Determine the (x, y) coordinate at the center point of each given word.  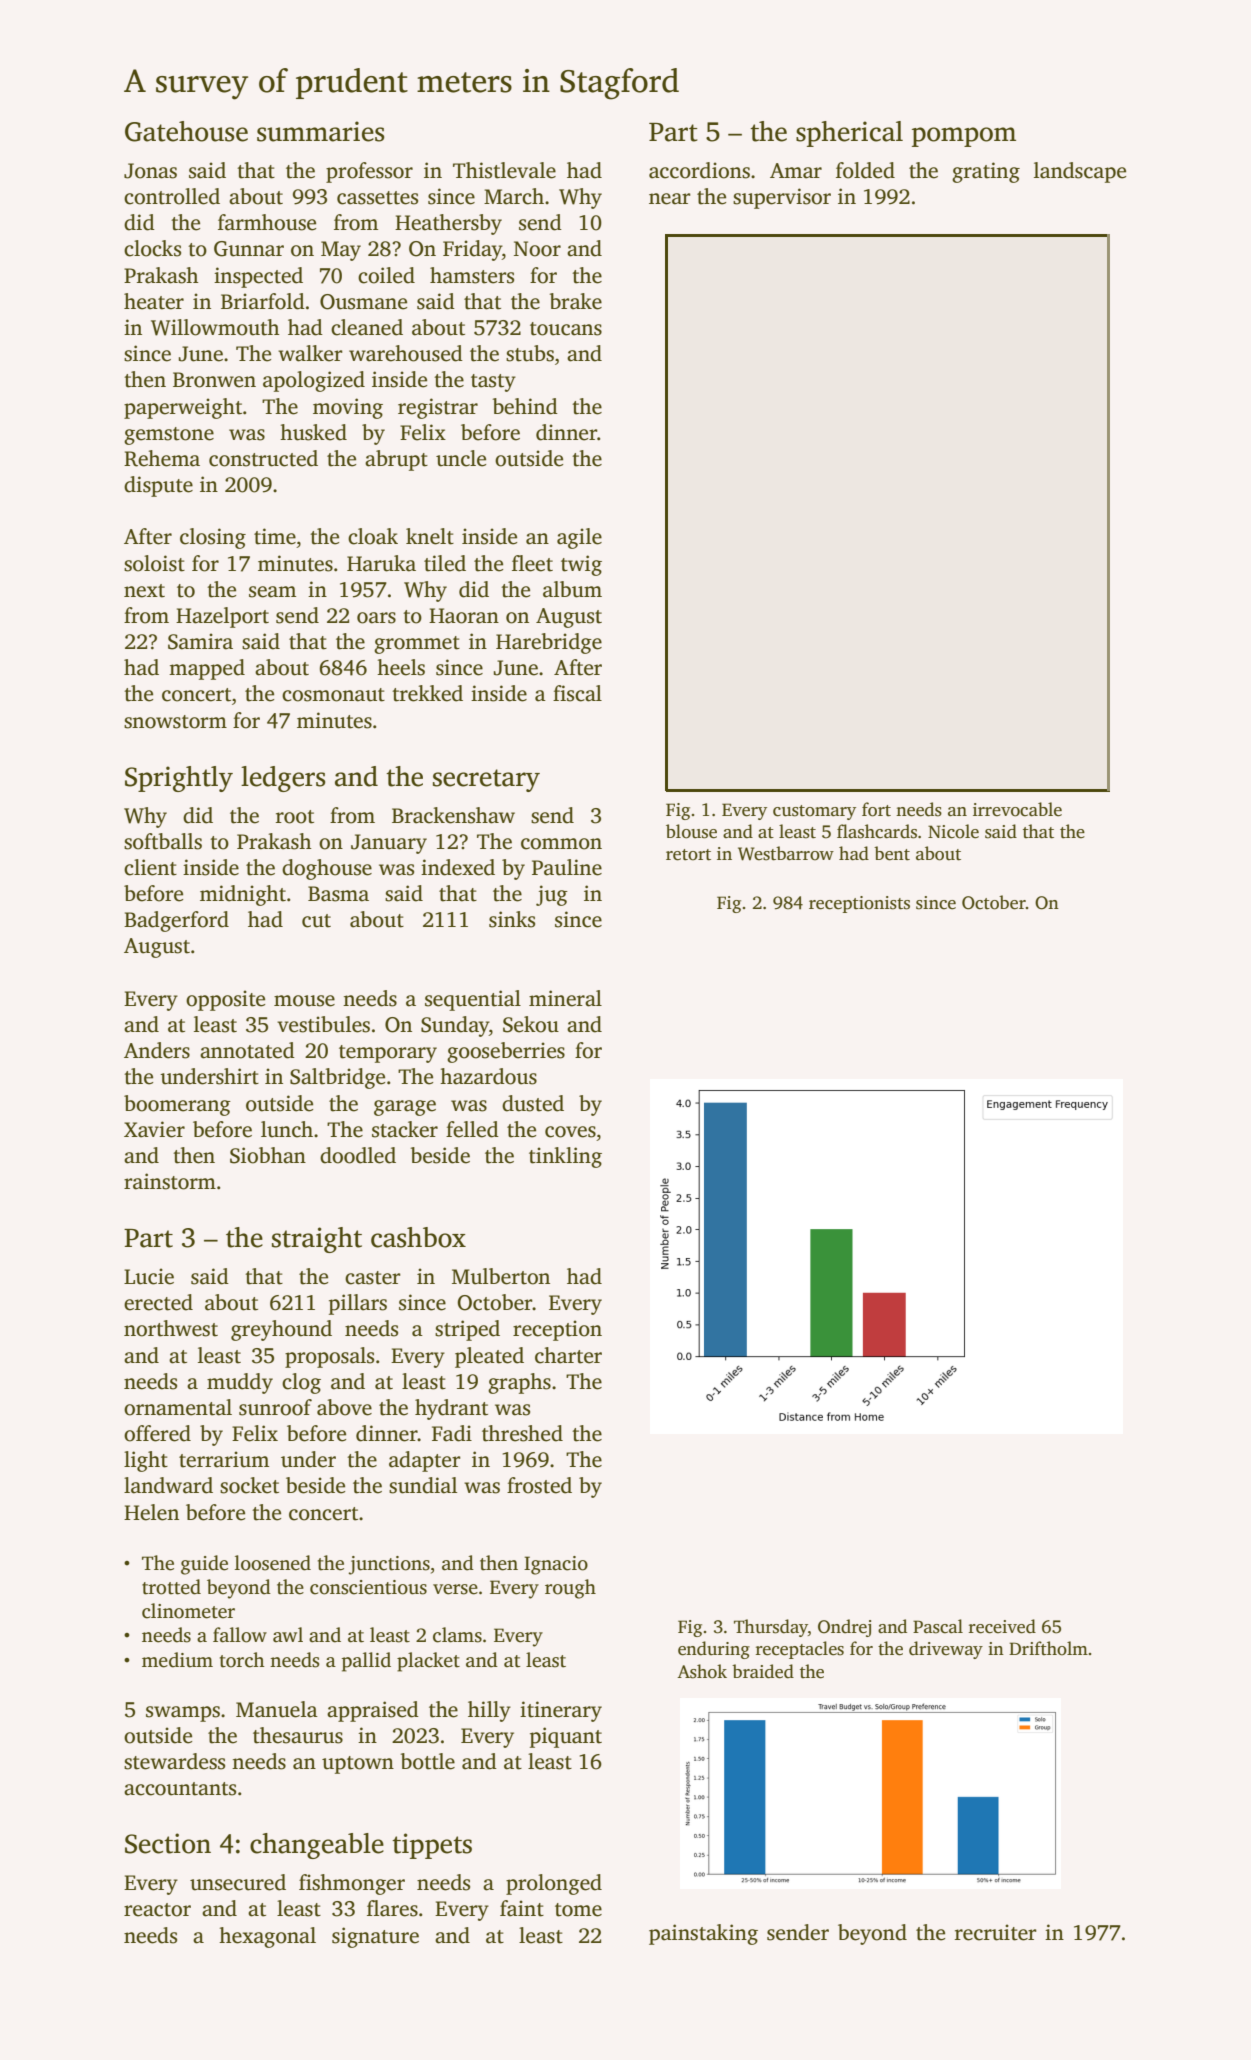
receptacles (800, 1650)
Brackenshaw (453, 815)
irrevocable (1017, 809)
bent (892, 853)
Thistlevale (504, 170)
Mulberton (501, 1276)
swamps (183, 1714)
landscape (1080, 172)
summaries (321, 131)
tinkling (565, 1157)
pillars (358, 1304)
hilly (489, 1711)
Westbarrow (786, 853)
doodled (358, 1155)
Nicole (953, 831)
